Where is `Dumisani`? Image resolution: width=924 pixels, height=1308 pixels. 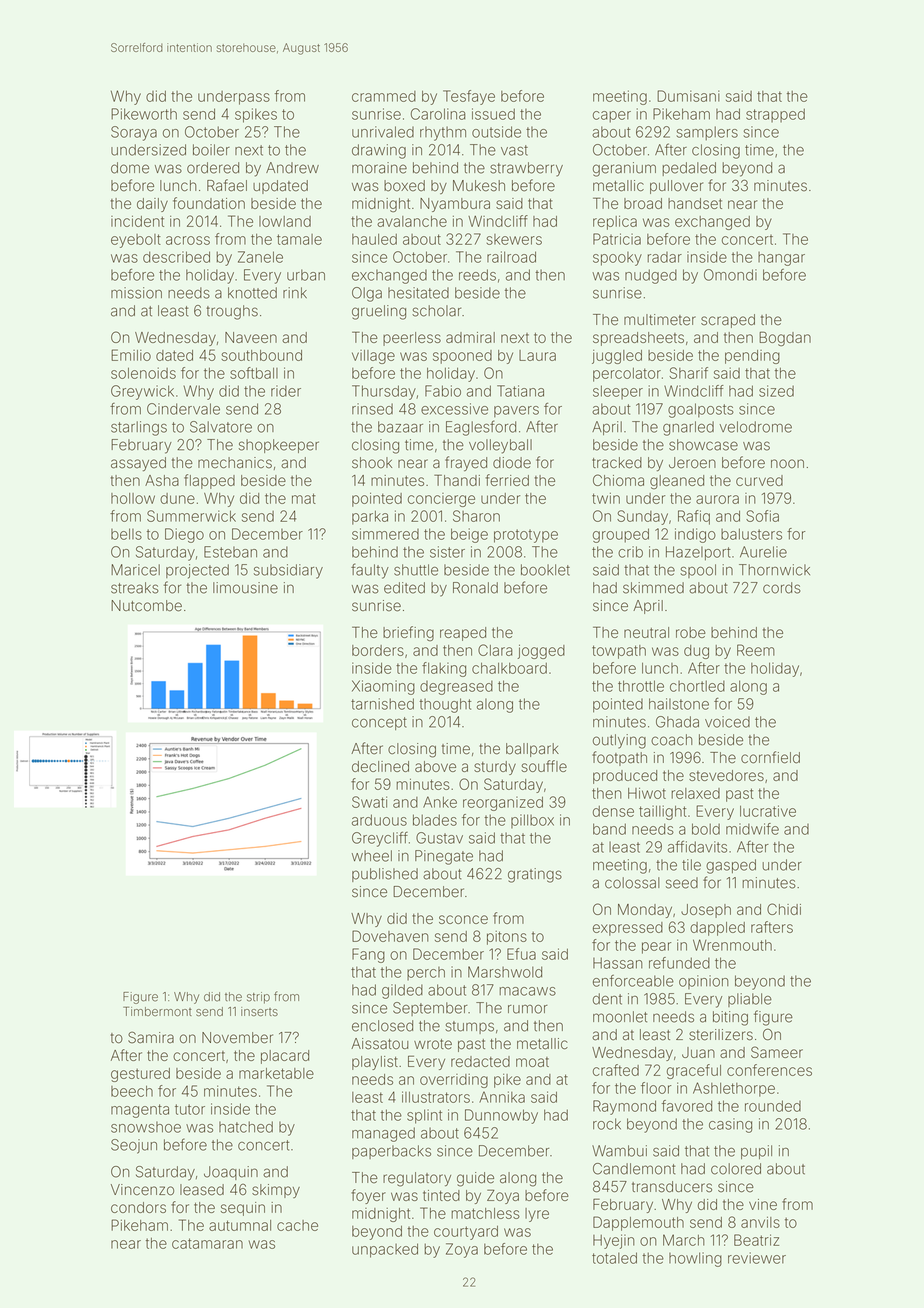
Dumisani is located at coordinates (688, 96).
